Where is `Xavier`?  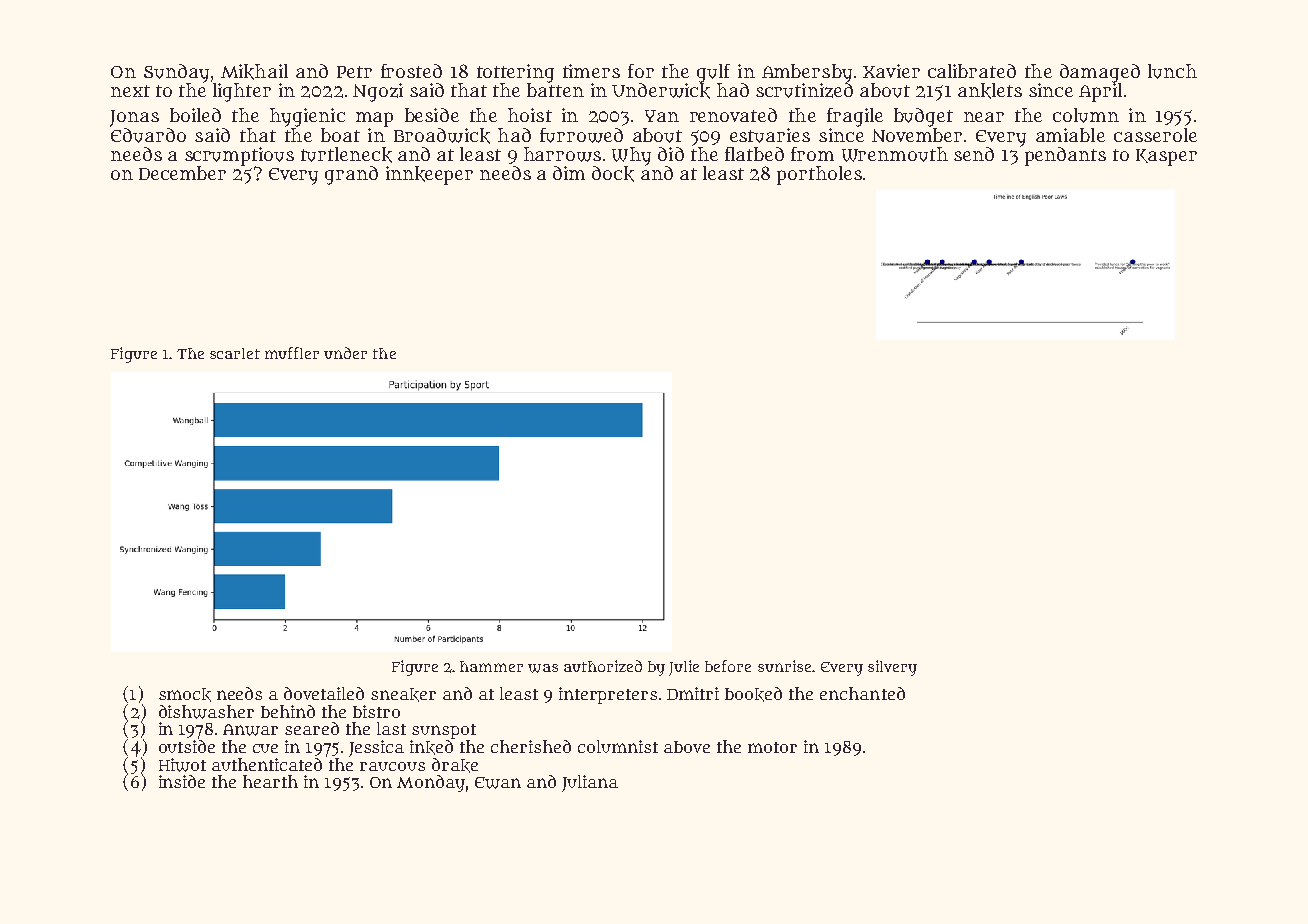 Xavier is located at coordinates (891, 71).
